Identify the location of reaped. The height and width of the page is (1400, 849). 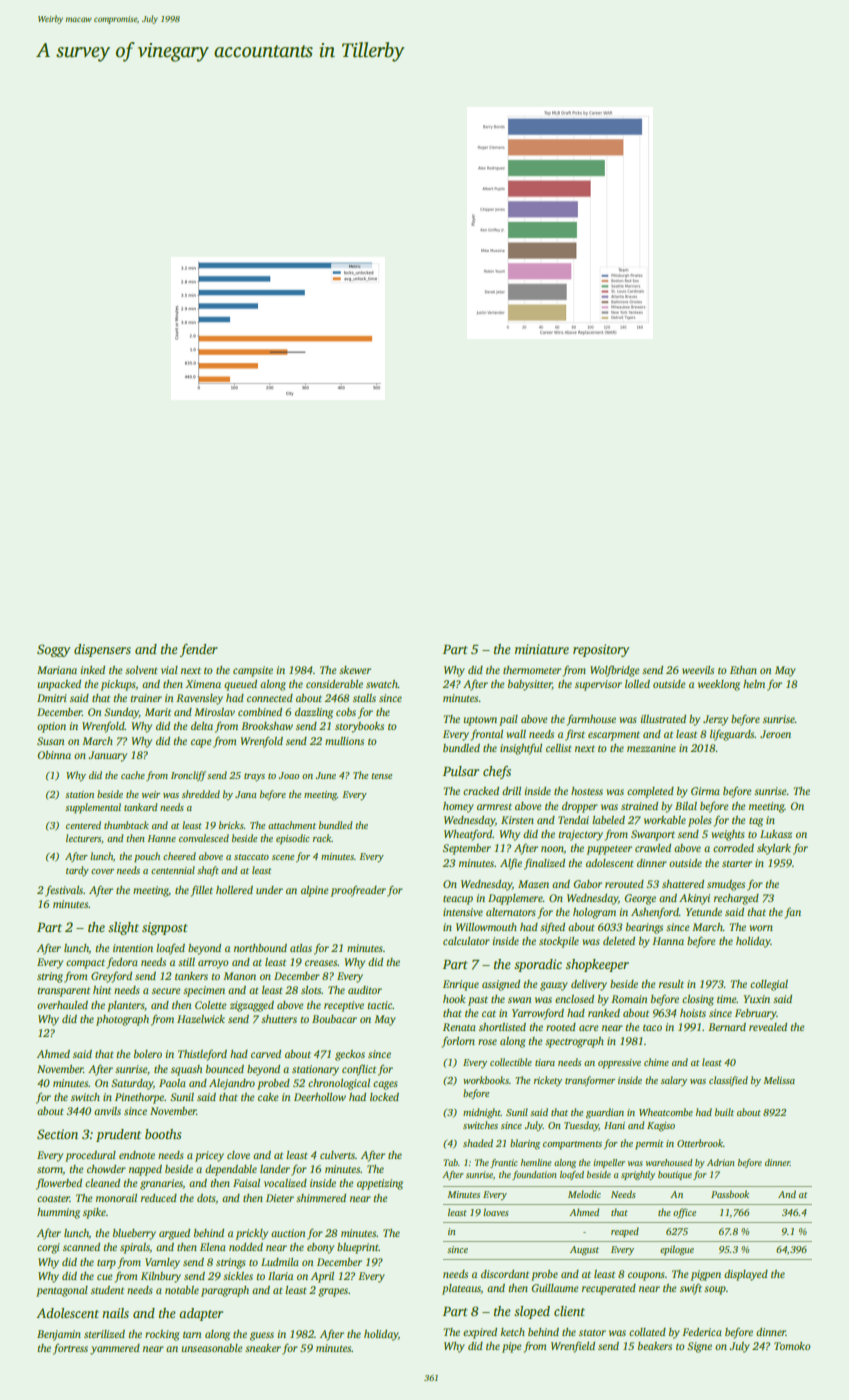
(625, 1232).
